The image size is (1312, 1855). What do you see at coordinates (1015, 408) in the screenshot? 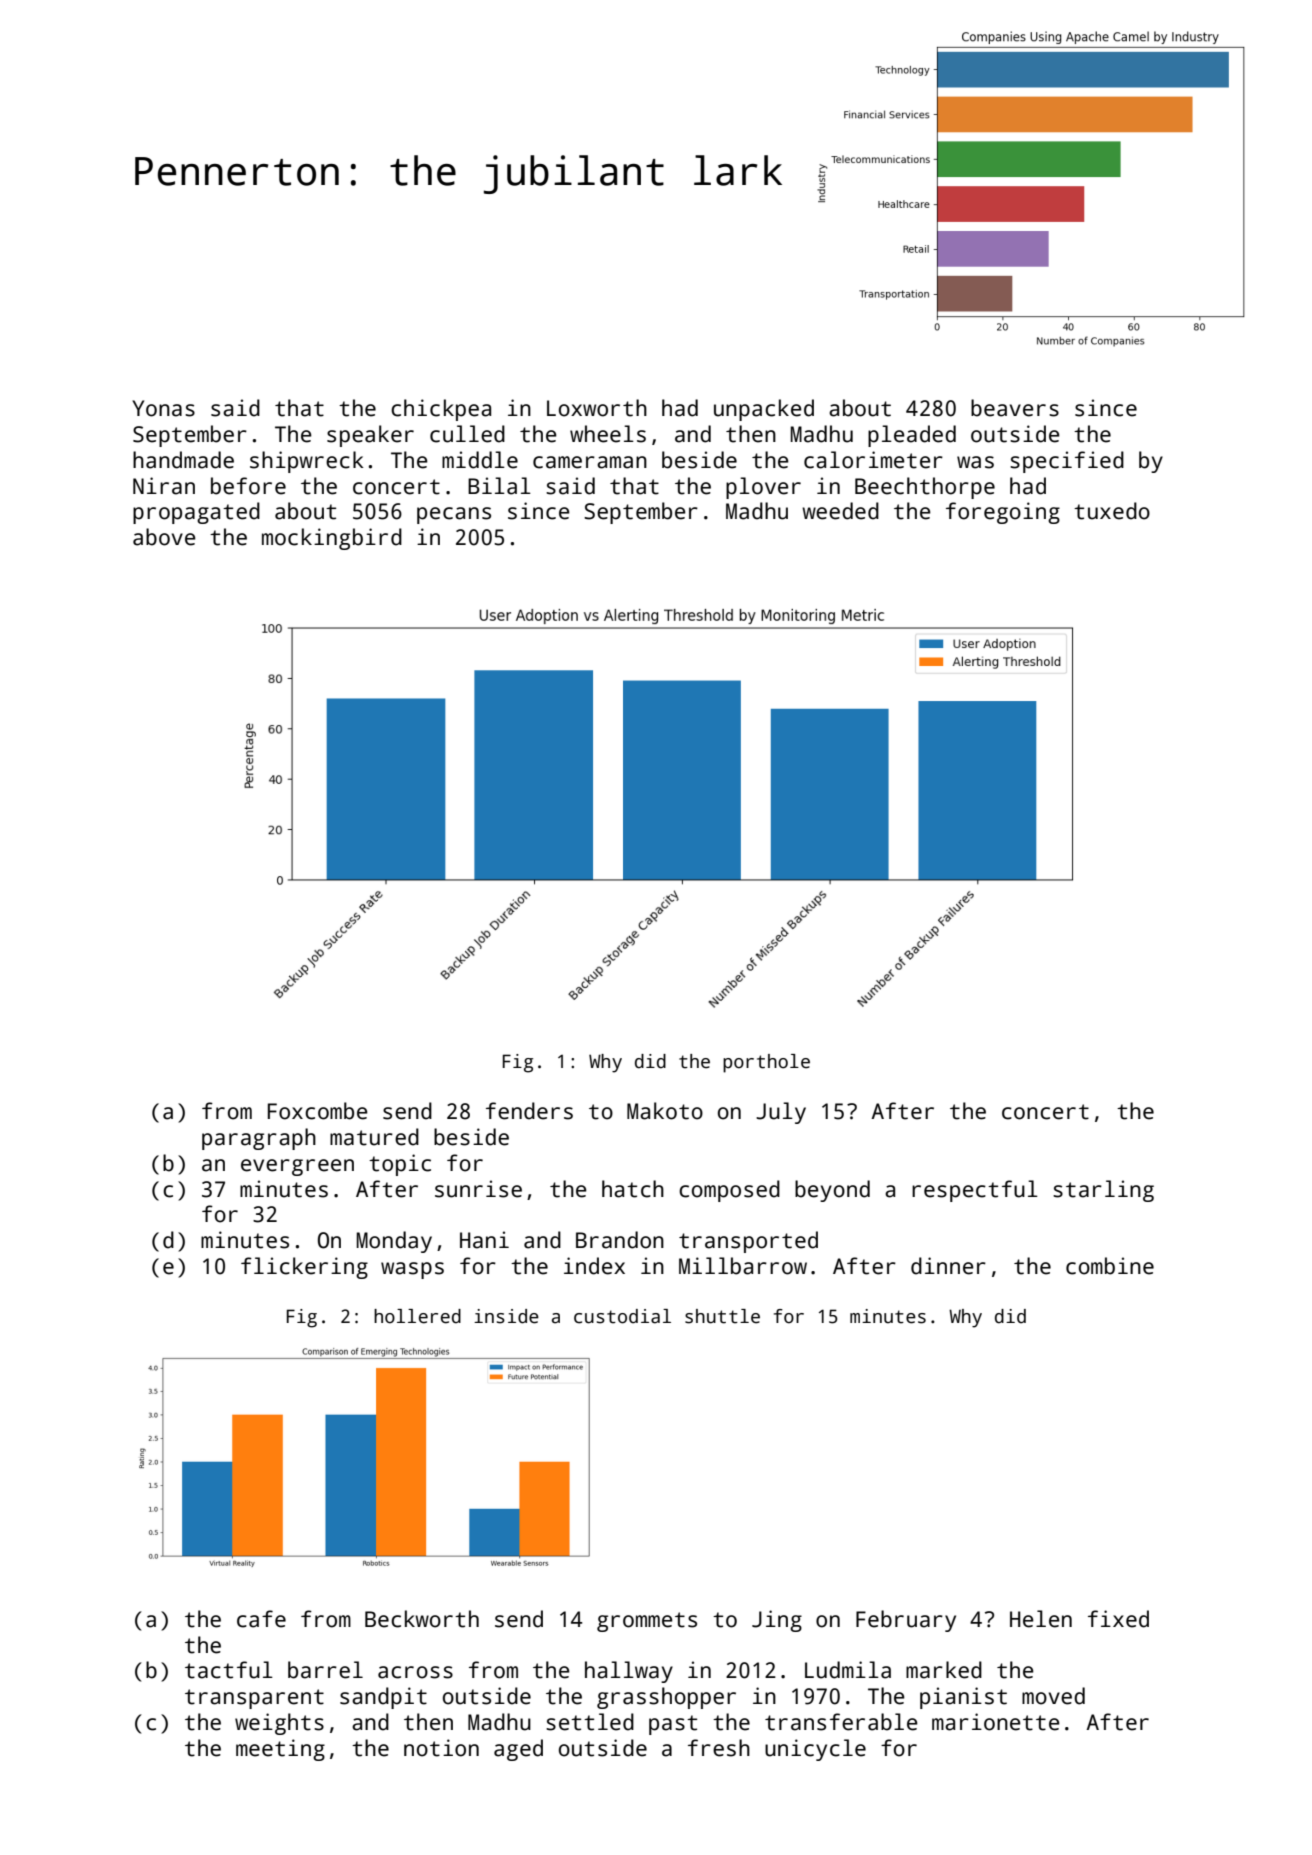
I see `beavers` at bounding box center [1015, 408].
